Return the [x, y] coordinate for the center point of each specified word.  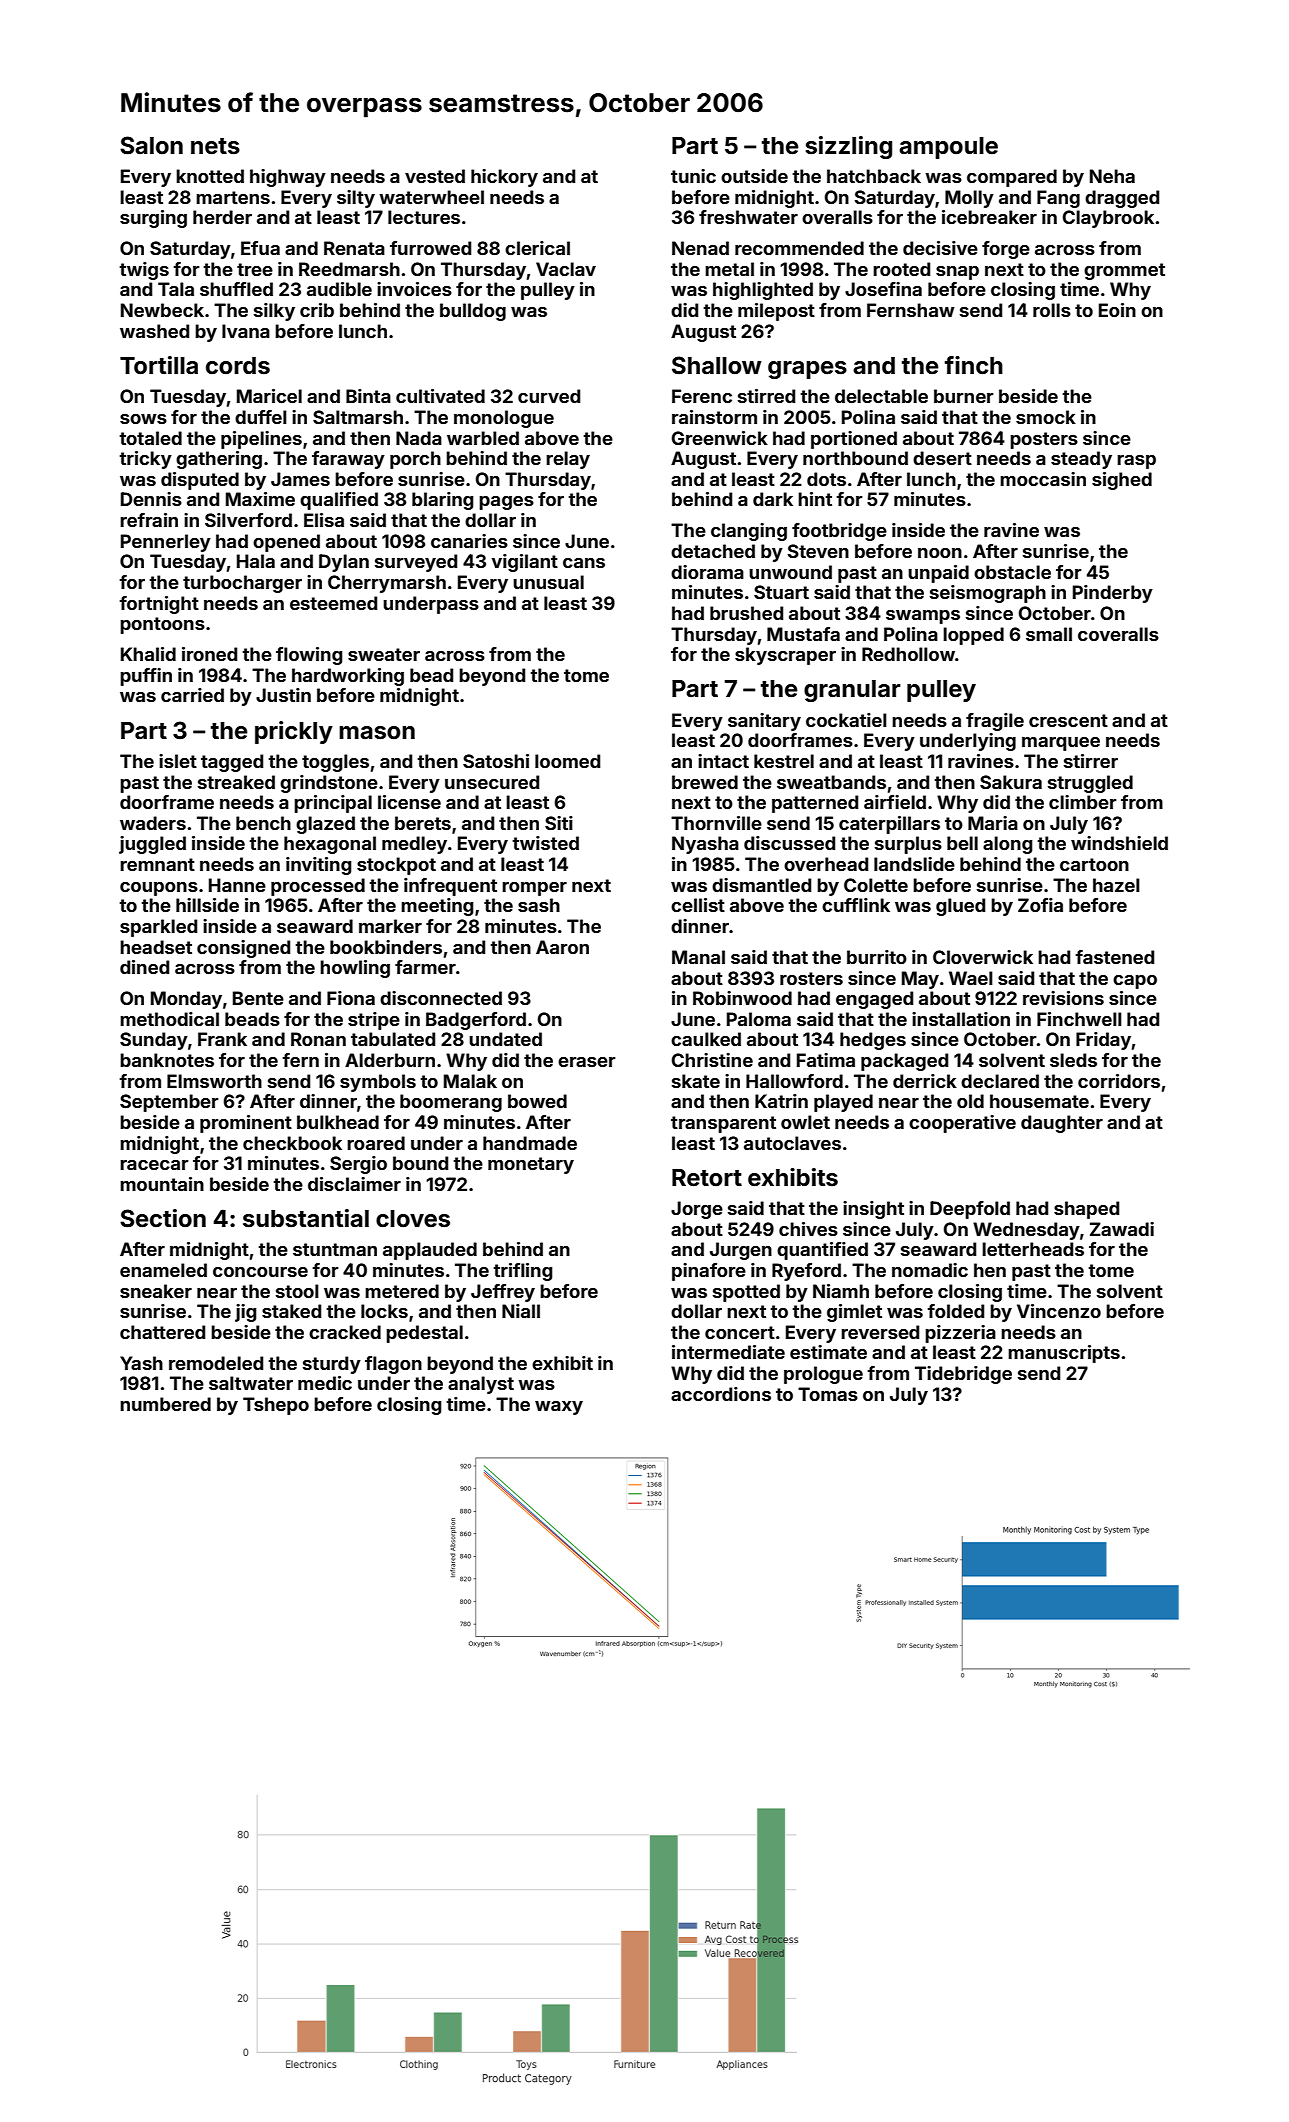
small [1049, 634]
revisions [1063, 998]
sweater [384, 654]
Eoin [1117, 310]
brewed [705, 782]
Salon [151, 145]
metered [402, 1291]
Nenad [700, 248]
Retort [707, 1178]
